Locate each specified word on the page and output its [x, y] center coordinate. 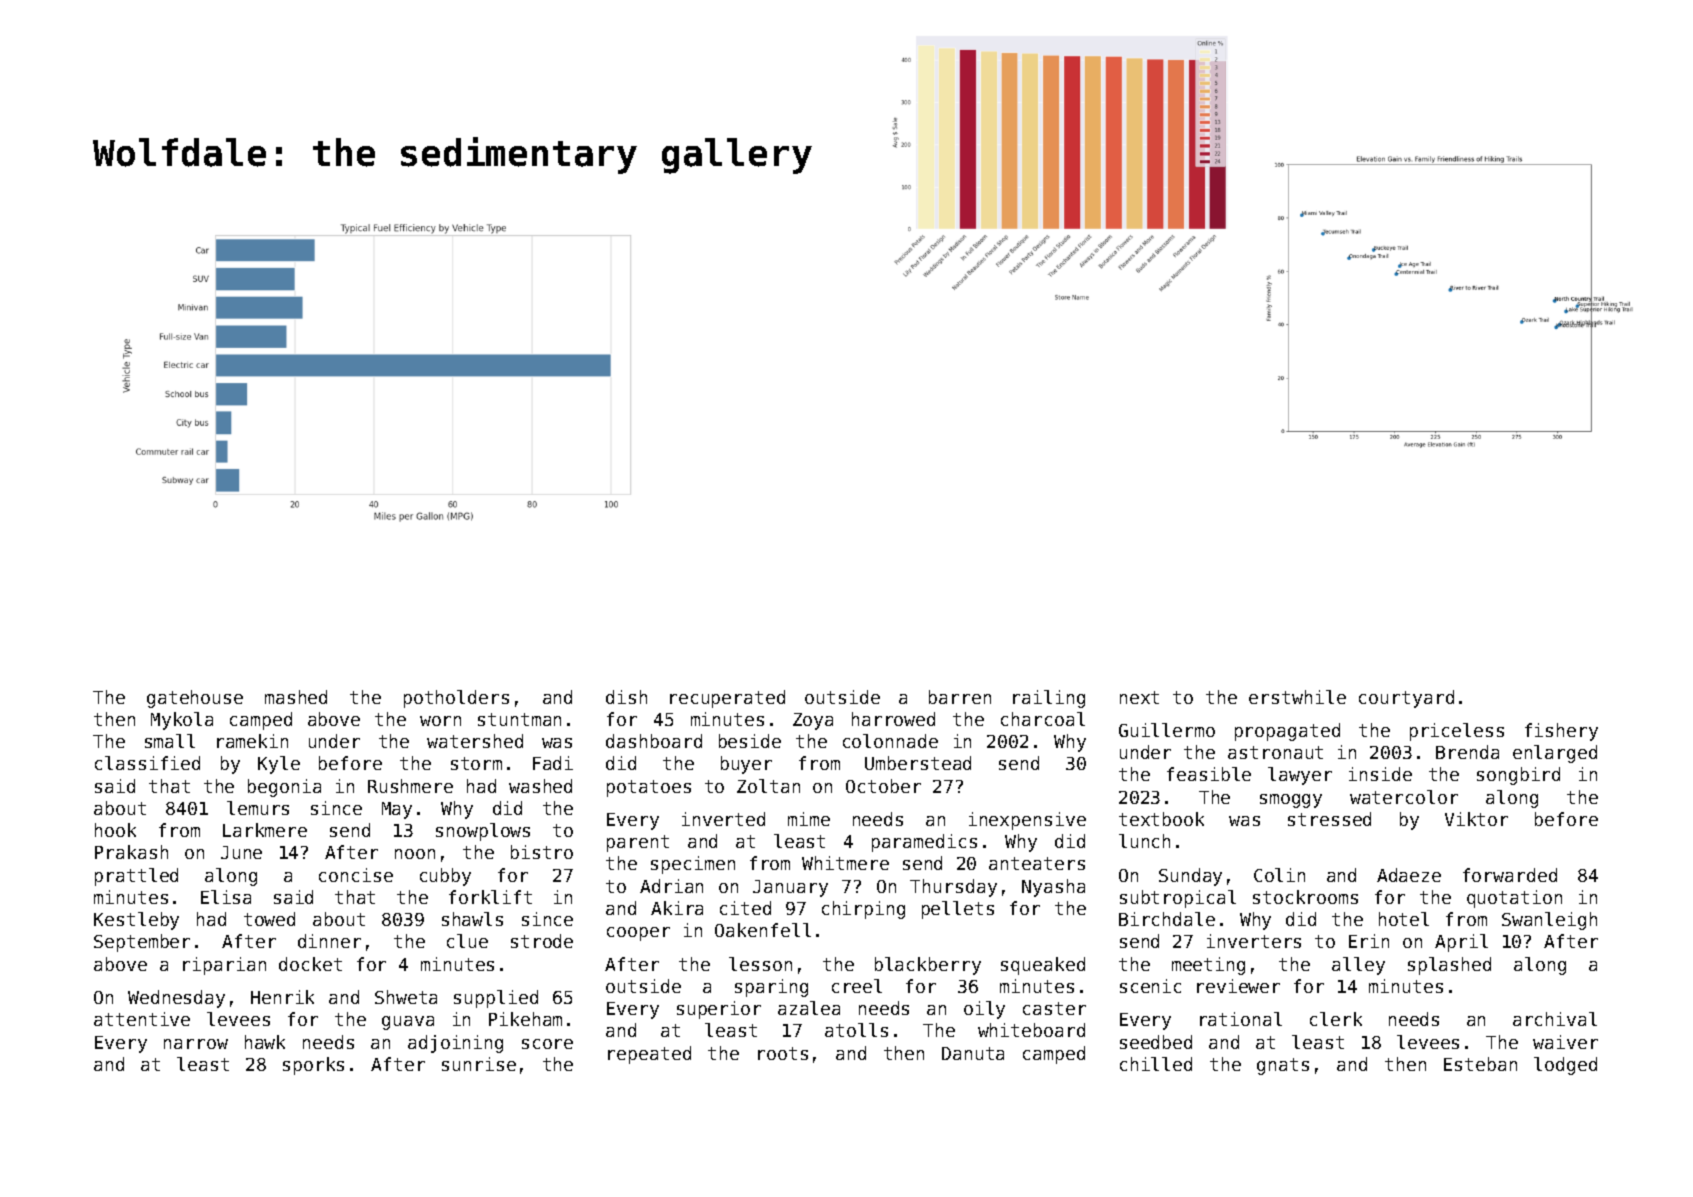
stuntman [519, 719]
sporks [313, 1066]
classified [147, 763]
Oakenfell [763, 930]
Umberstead [918, 763]
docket [310, 964]
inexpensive [1027, 821]
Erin [1369, 941]
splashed [1449, 966]
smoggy [1291, 801]
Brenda [1467, 752]
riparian [224, 966]
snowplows [483, 832]
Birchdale [1167, 919]
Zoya [813, 721]
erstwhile [1297, 697]
